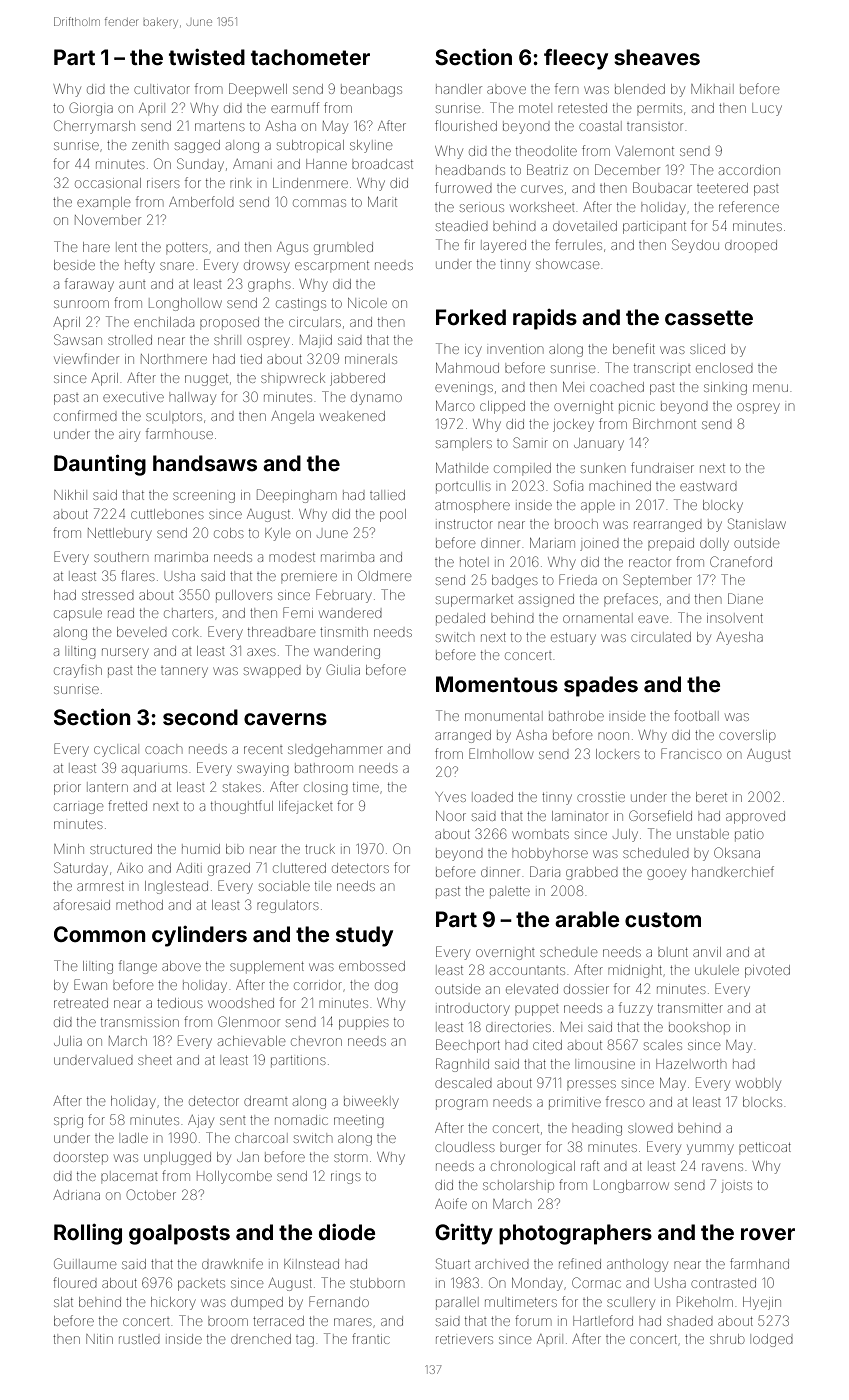 The width and height of the screenshot is (849, 1400). I want to click on drowsy, so click(267, 266).
